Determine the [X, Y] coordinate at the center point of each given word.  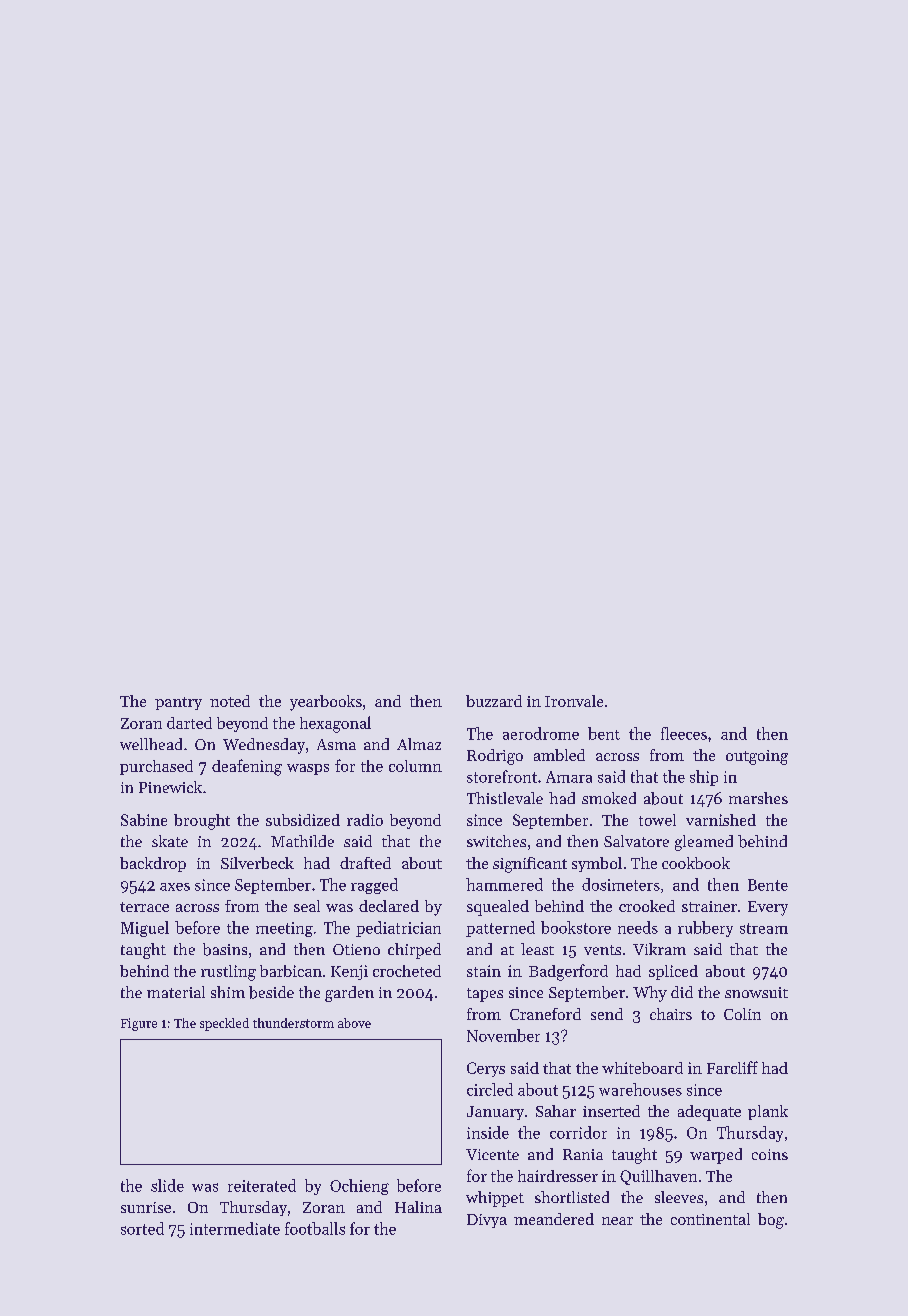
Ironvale [574, 701]
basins [225, 949]
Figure [139, 1024]
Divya [487, 1221]
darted [189, 723]
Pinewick [170, 787]
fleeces [684, 733]
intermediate [235, 1228]
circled [490, 1089]
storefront [502, 776]
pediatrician [398, 929]
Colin [742, 1014]
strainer [709, 906]
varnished [721, 820]
